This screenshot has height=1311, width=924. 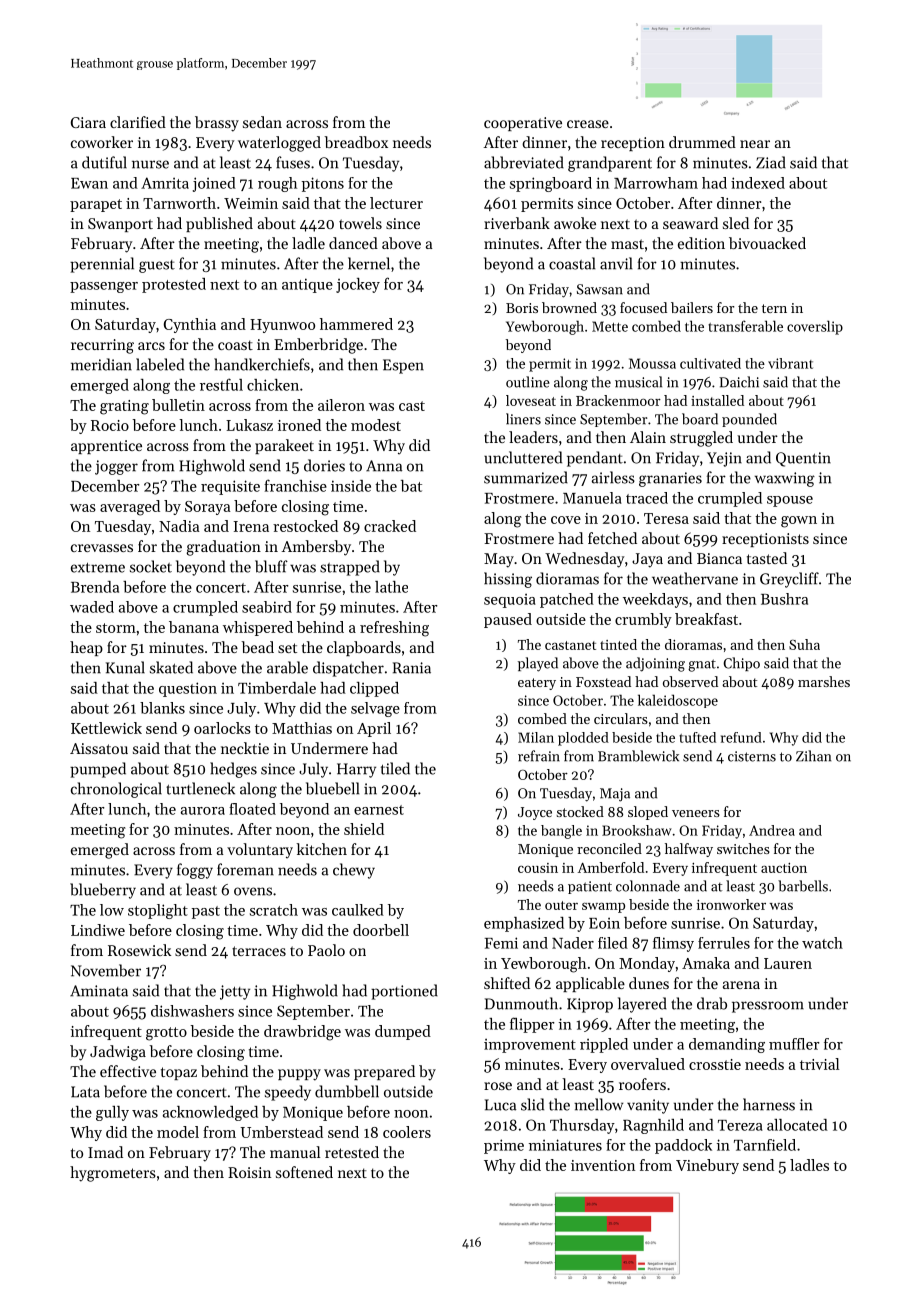 I want to click on acknowledged, so click(x=210, y=1113).
